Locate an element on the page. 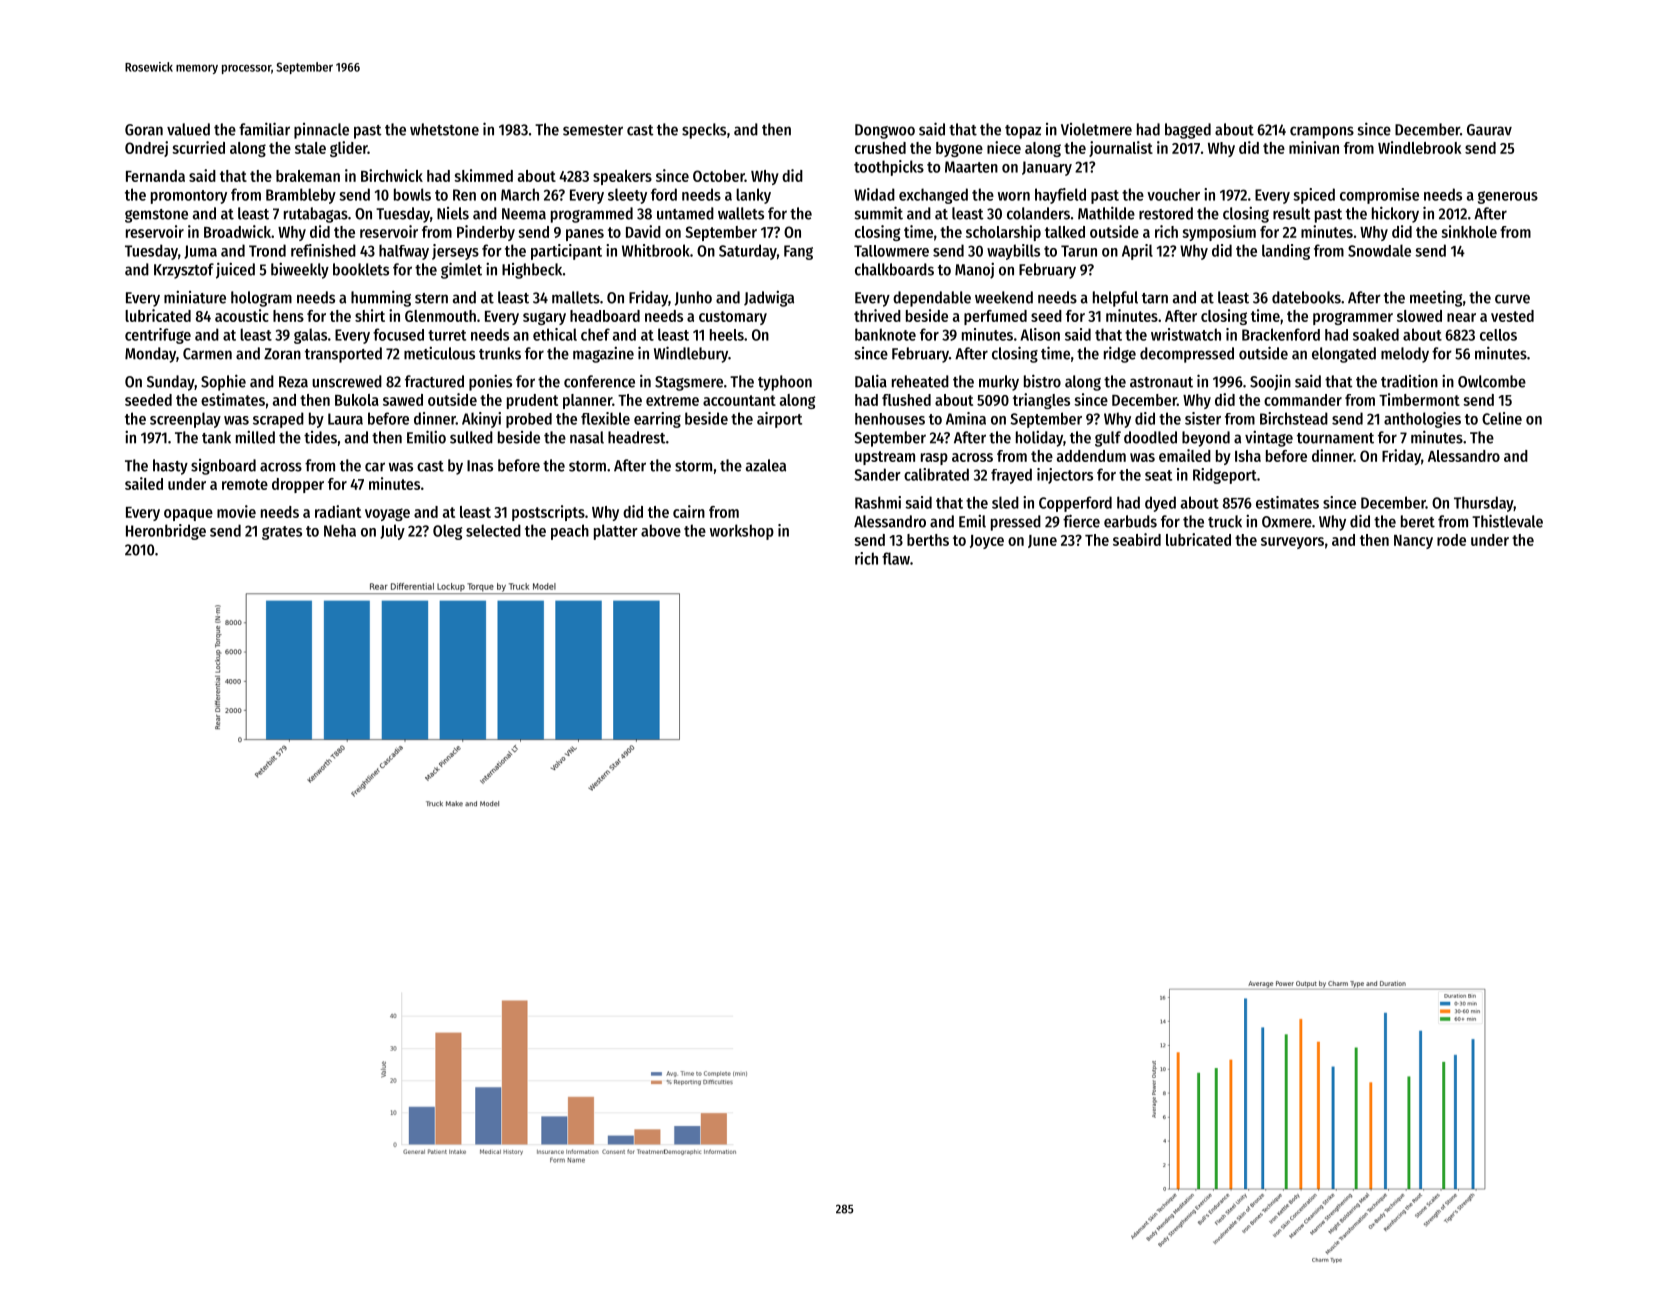 Image resolution: width=1671 pixels, height=1291 pixels. sinkhole is located at coordinates (1469, 231).
